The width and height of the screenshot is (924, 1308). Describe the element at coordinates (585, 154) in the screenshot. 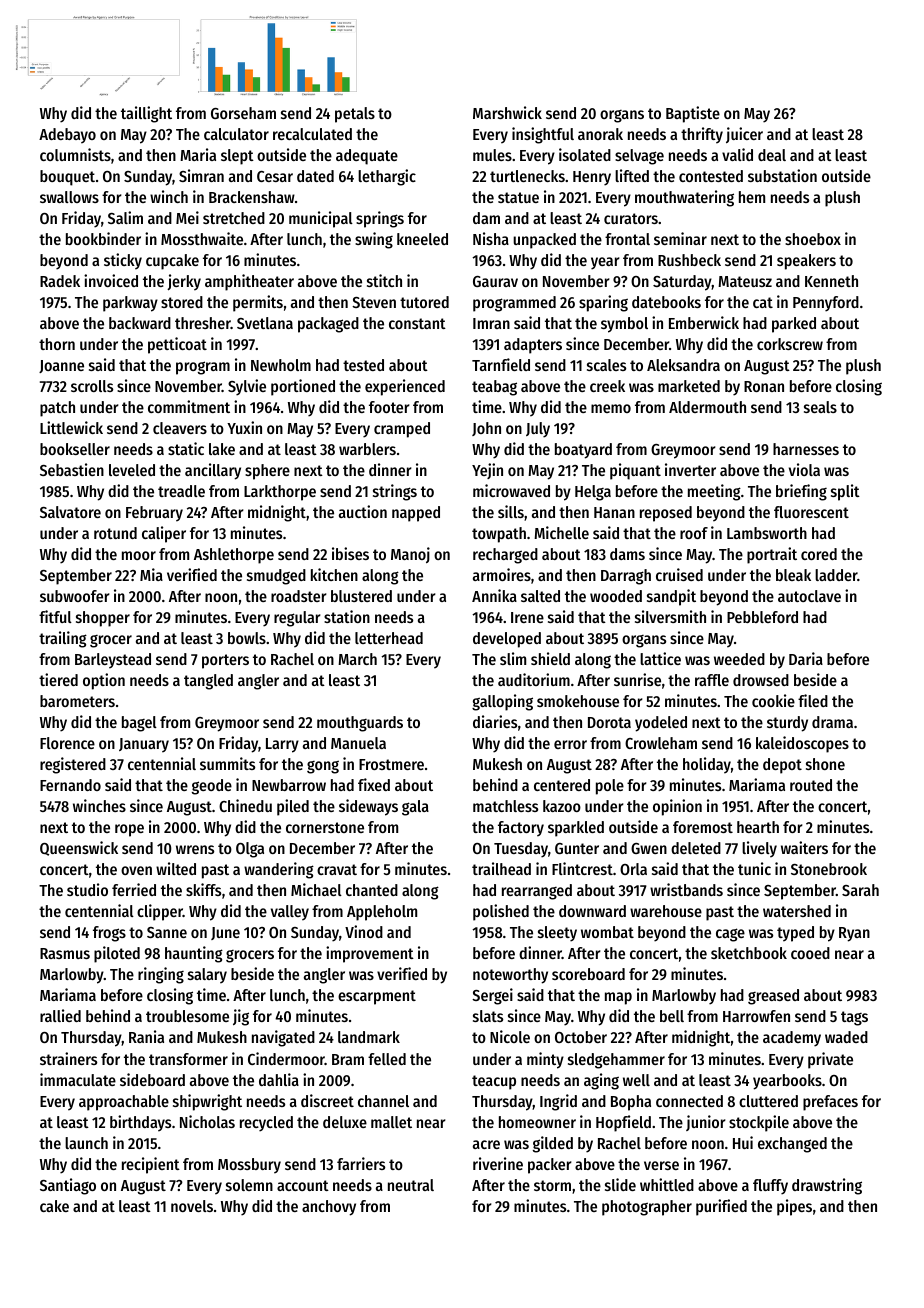

I see `isolated` at that location.
